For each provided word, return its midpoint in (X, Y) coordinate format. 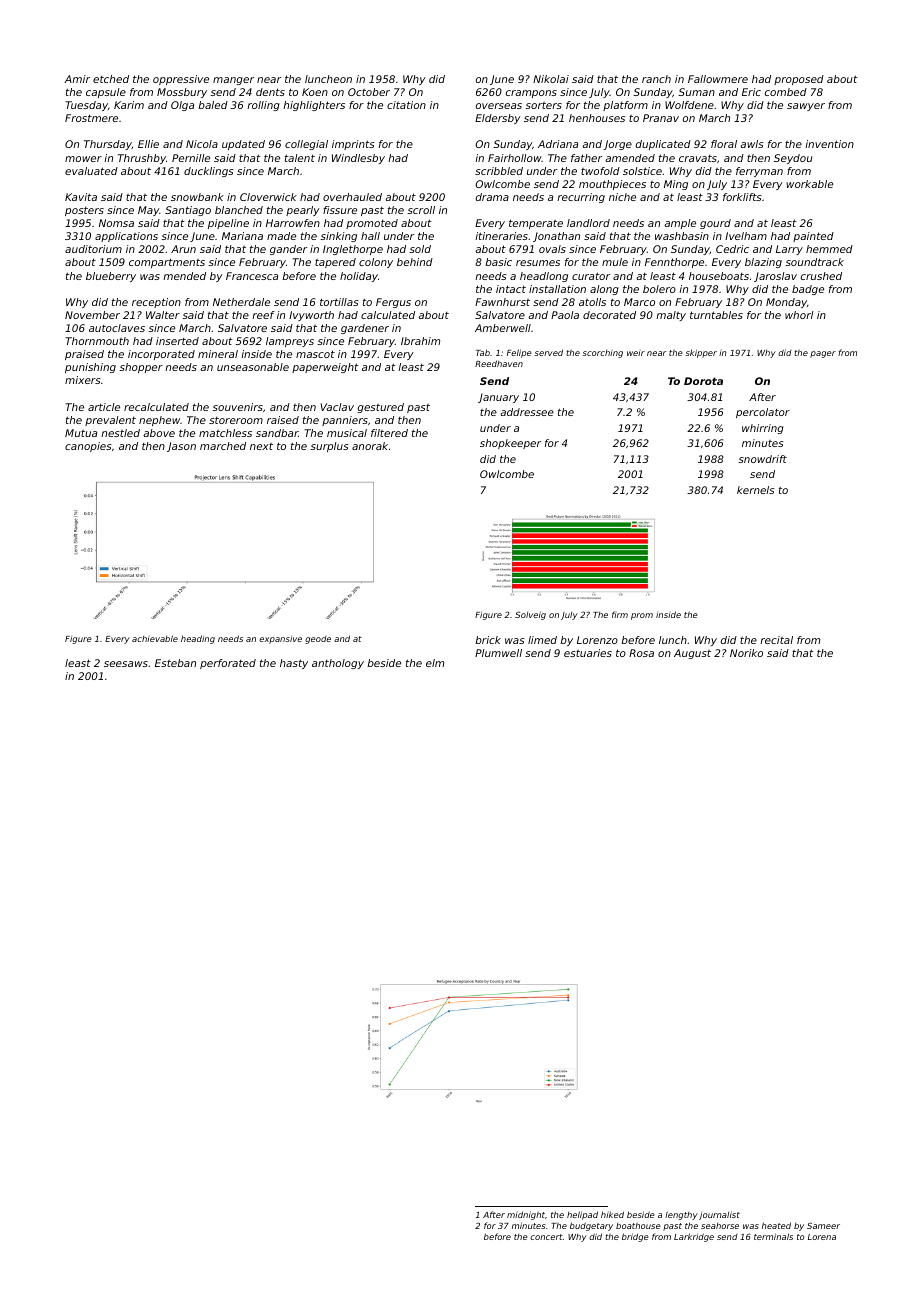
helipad (582, 1215)
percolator (763, 413)
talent (300, 158)
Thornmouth (97, 341)
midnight (526, 1215)
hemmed (829, 249)
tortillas (339, 302)
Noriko (746, 653)
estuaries (588, 653)
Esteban (175, 663)
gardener (365, 329)
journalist (719, 1215)
